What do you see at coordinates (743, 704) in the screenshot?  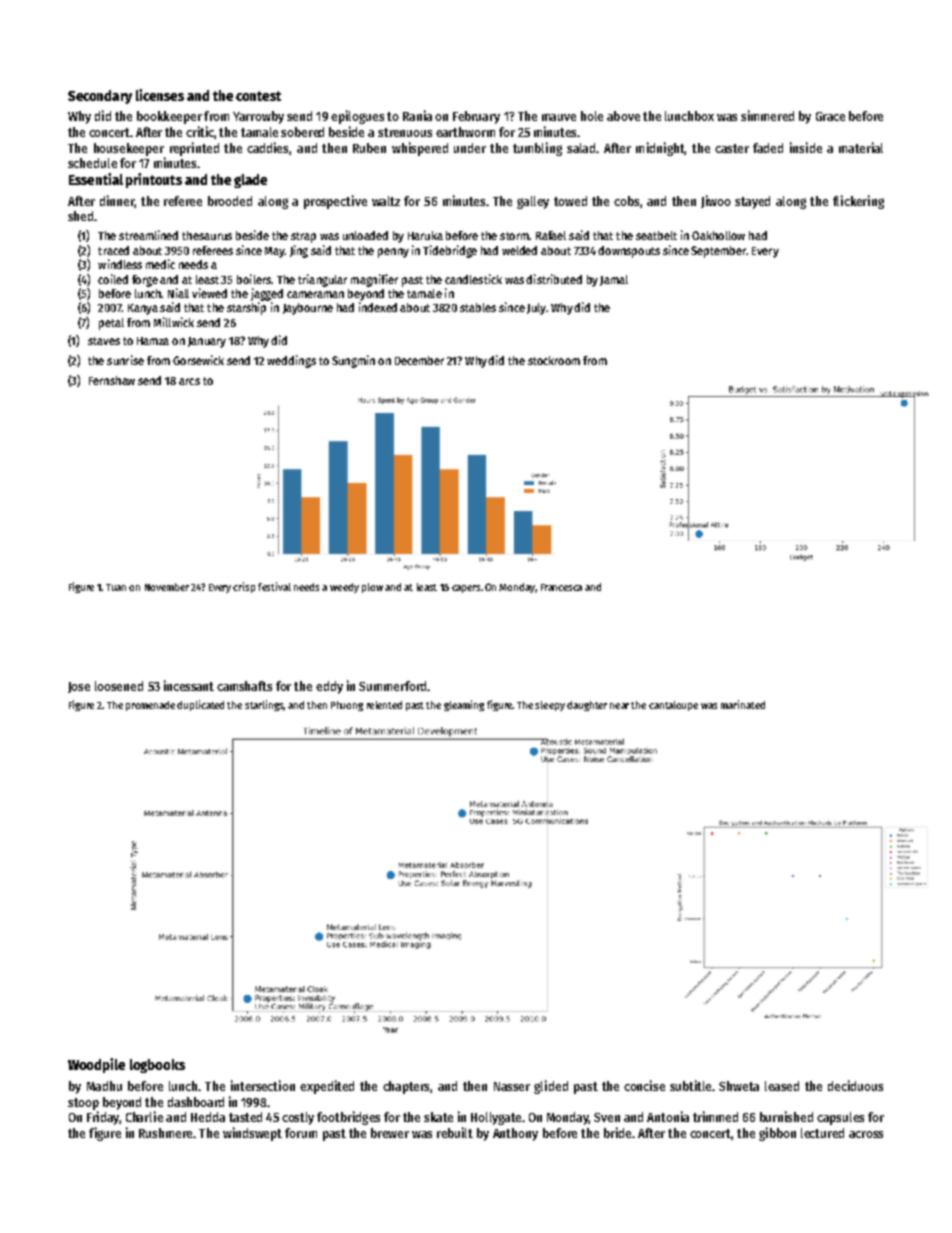 I see `marinated` at bounding box center [743, 704].
